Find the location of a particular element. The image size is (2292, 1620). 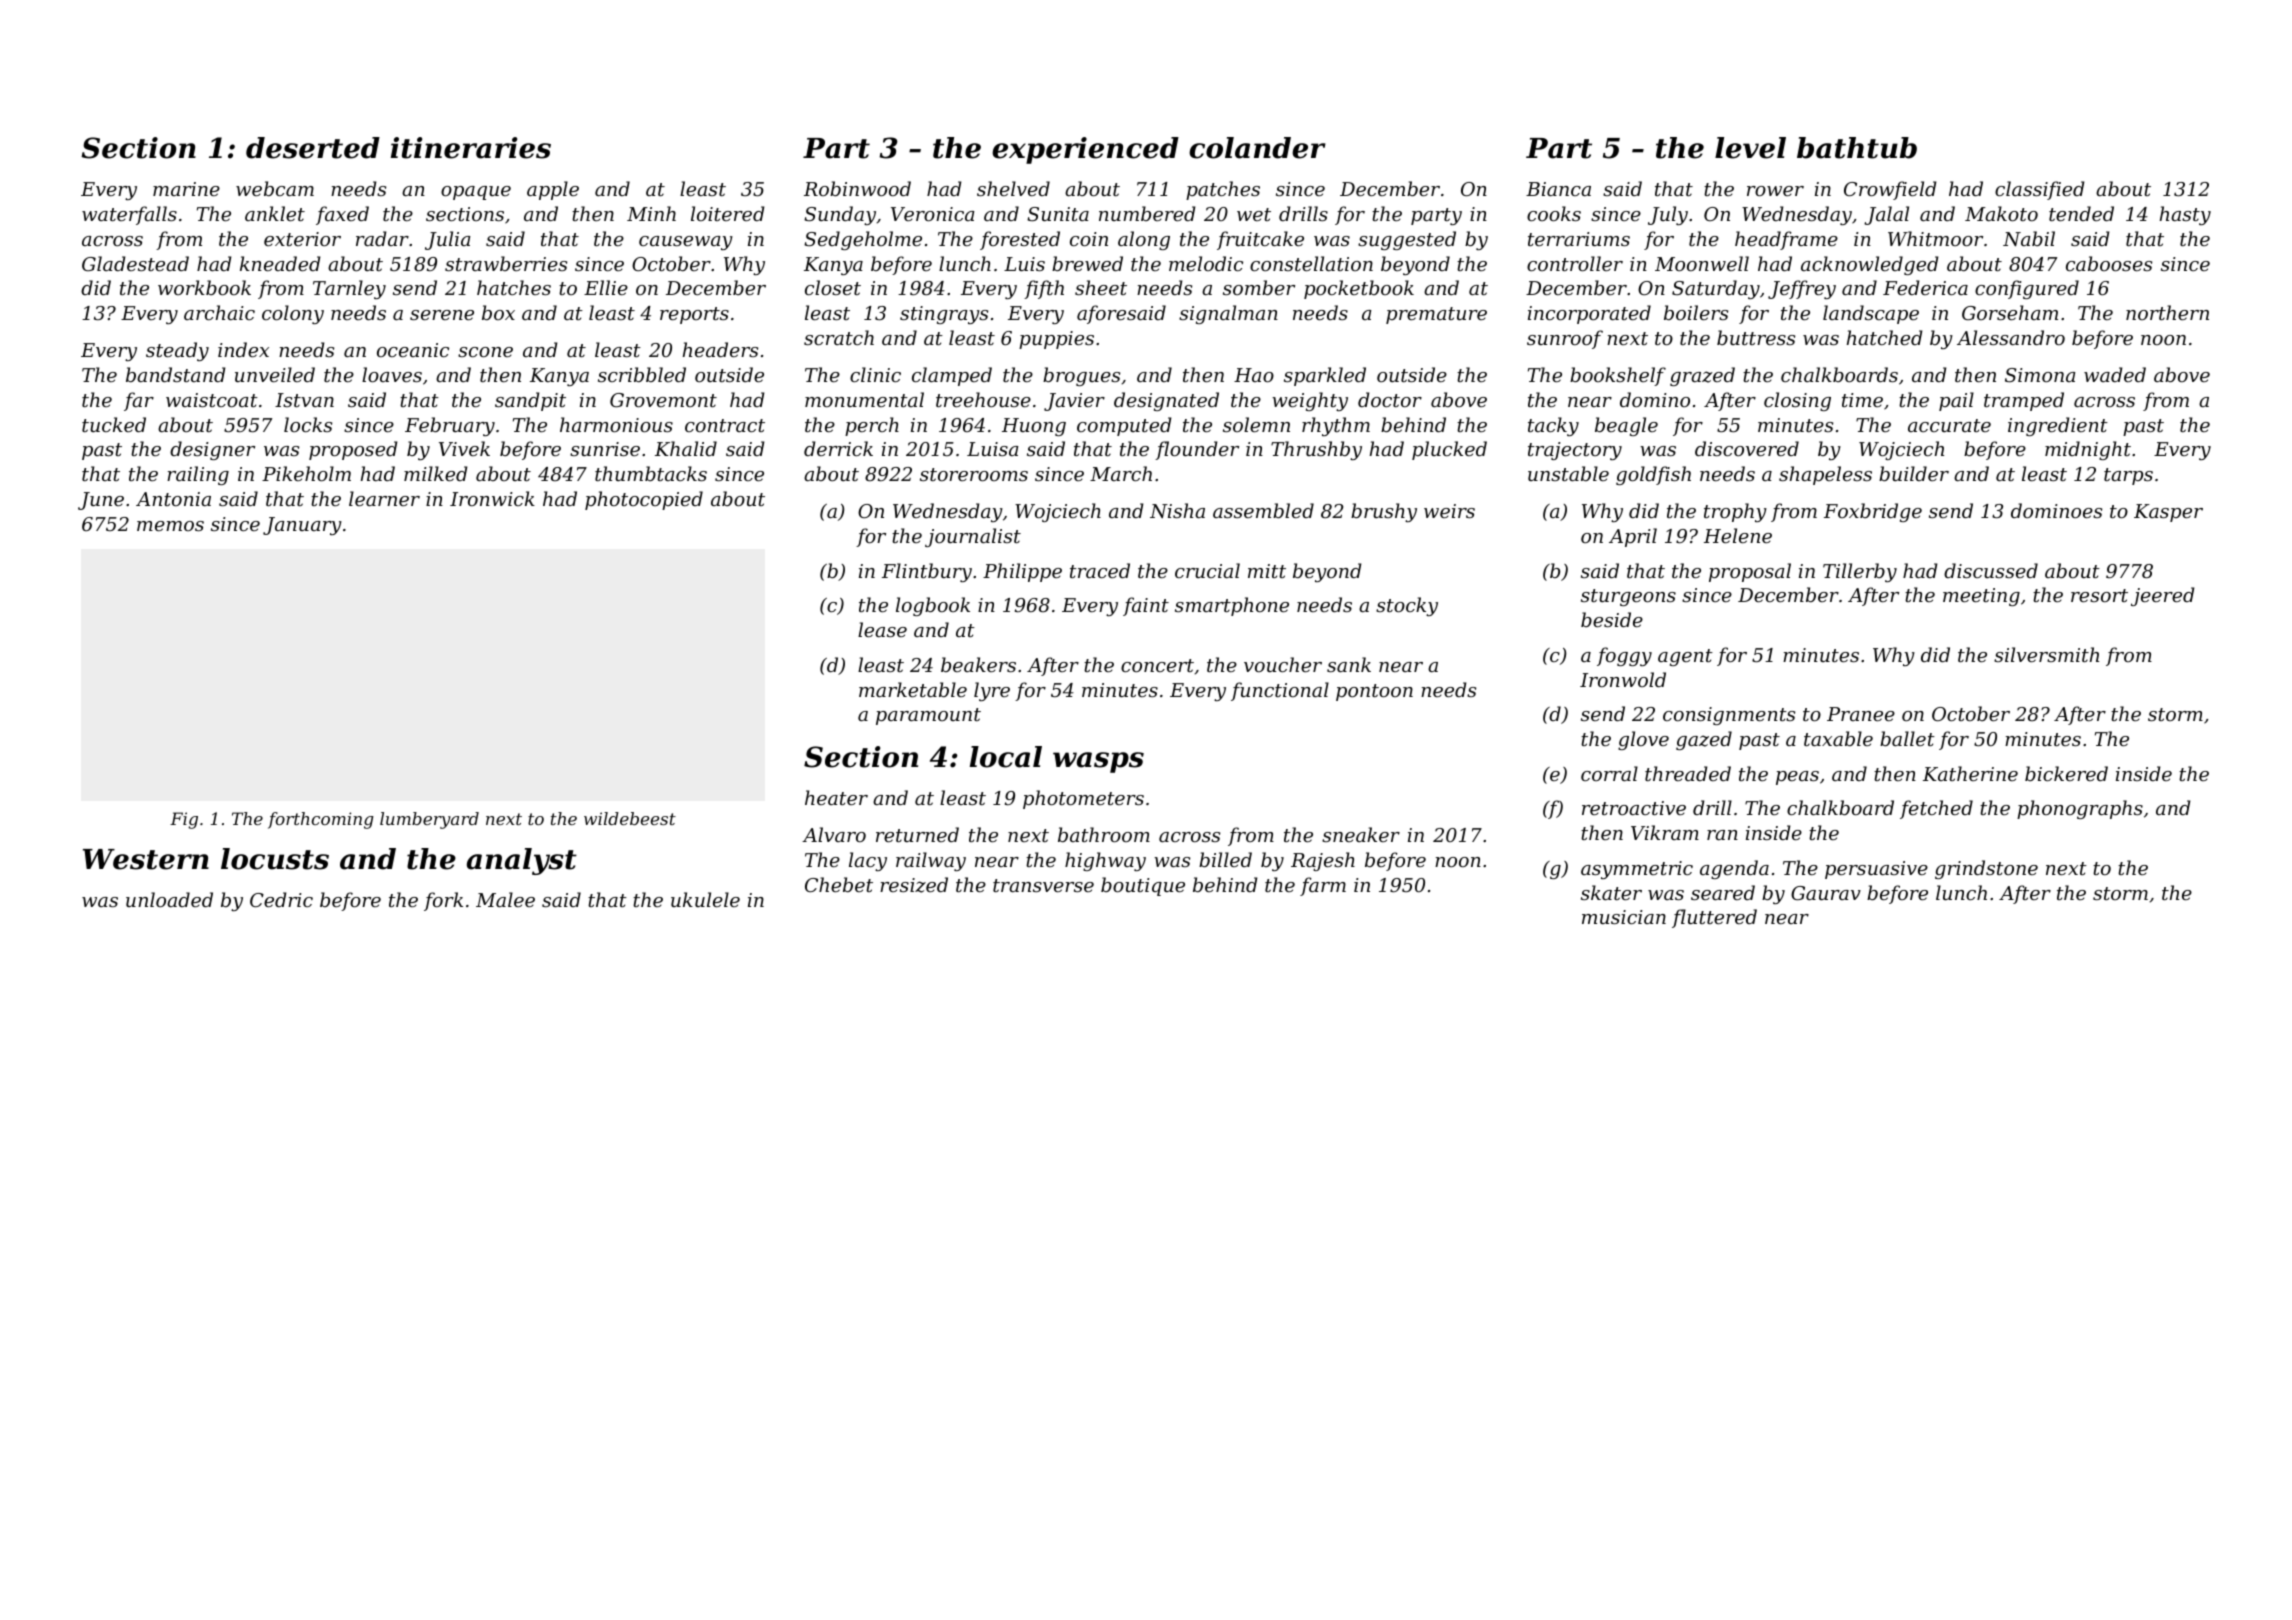

along is located at coordinates (1144, 240).
